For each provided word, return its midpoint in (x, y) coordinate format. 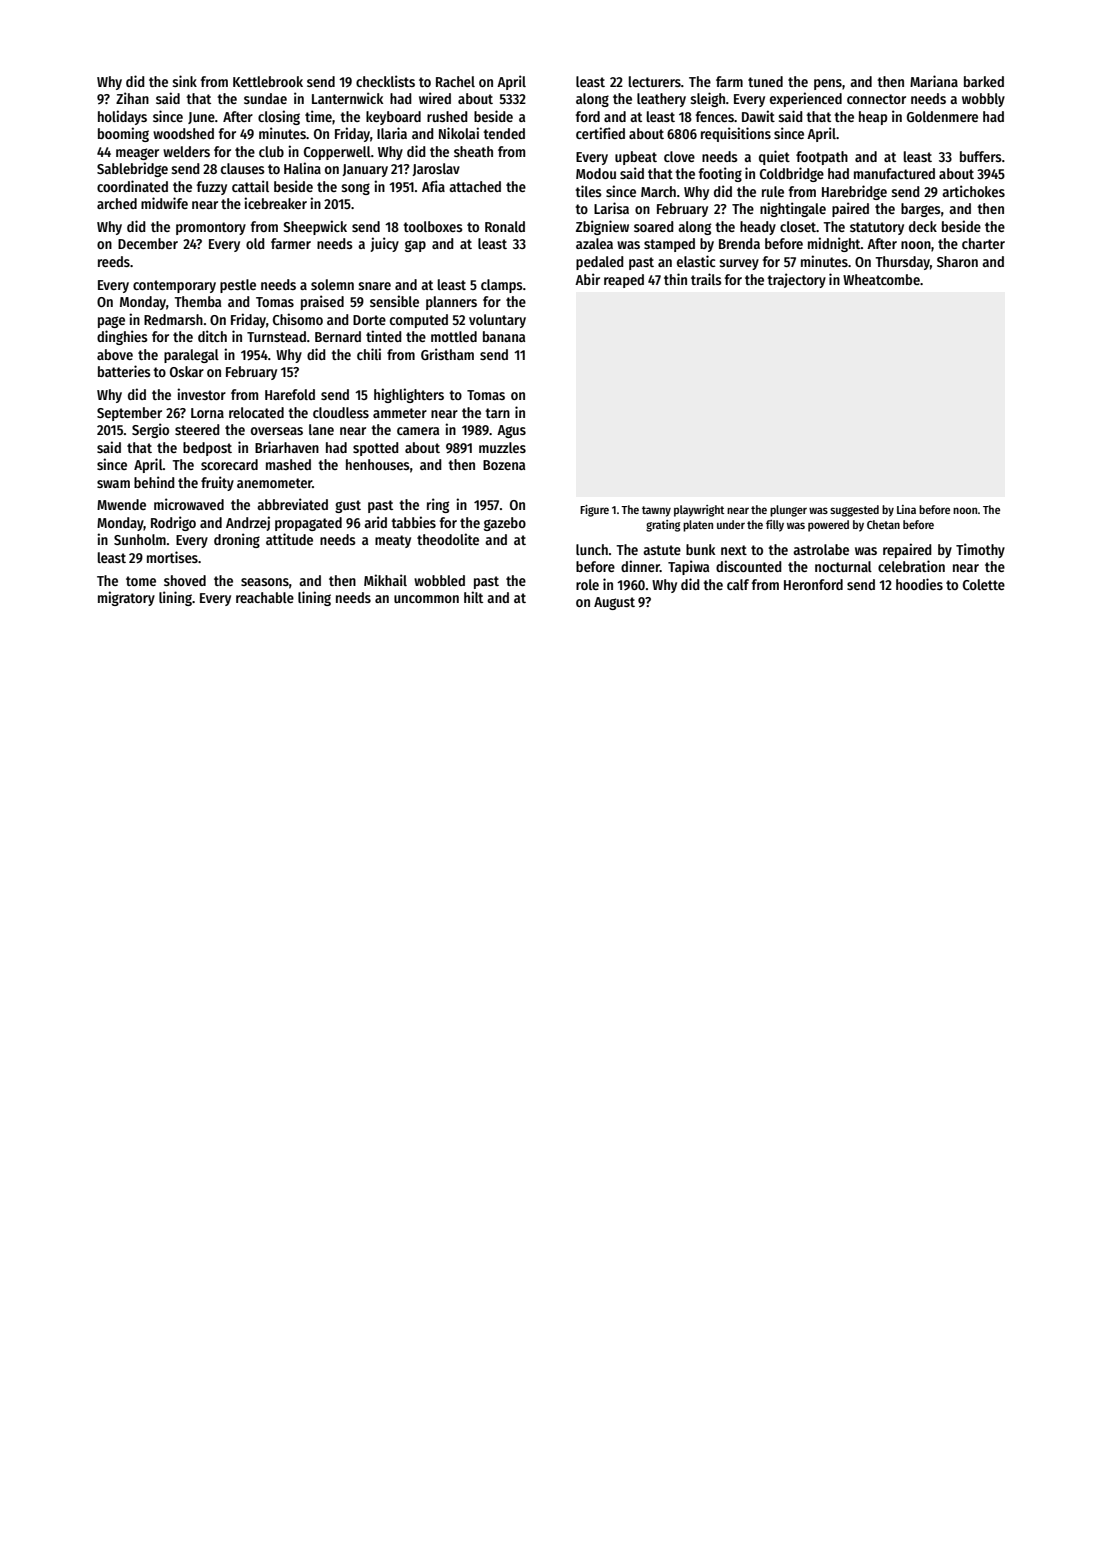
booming (123, 134)
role (587, 584)
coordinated (132, 186)
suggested (854, 511)
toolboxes (433, 226)
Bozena (504, 465)
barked (984, 81)
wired (435, 98)
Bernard (338, 336)
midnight (834, 244)
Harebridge (854, 192)
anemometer (274, 483)
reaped (624, 281)
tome (141, 581)
